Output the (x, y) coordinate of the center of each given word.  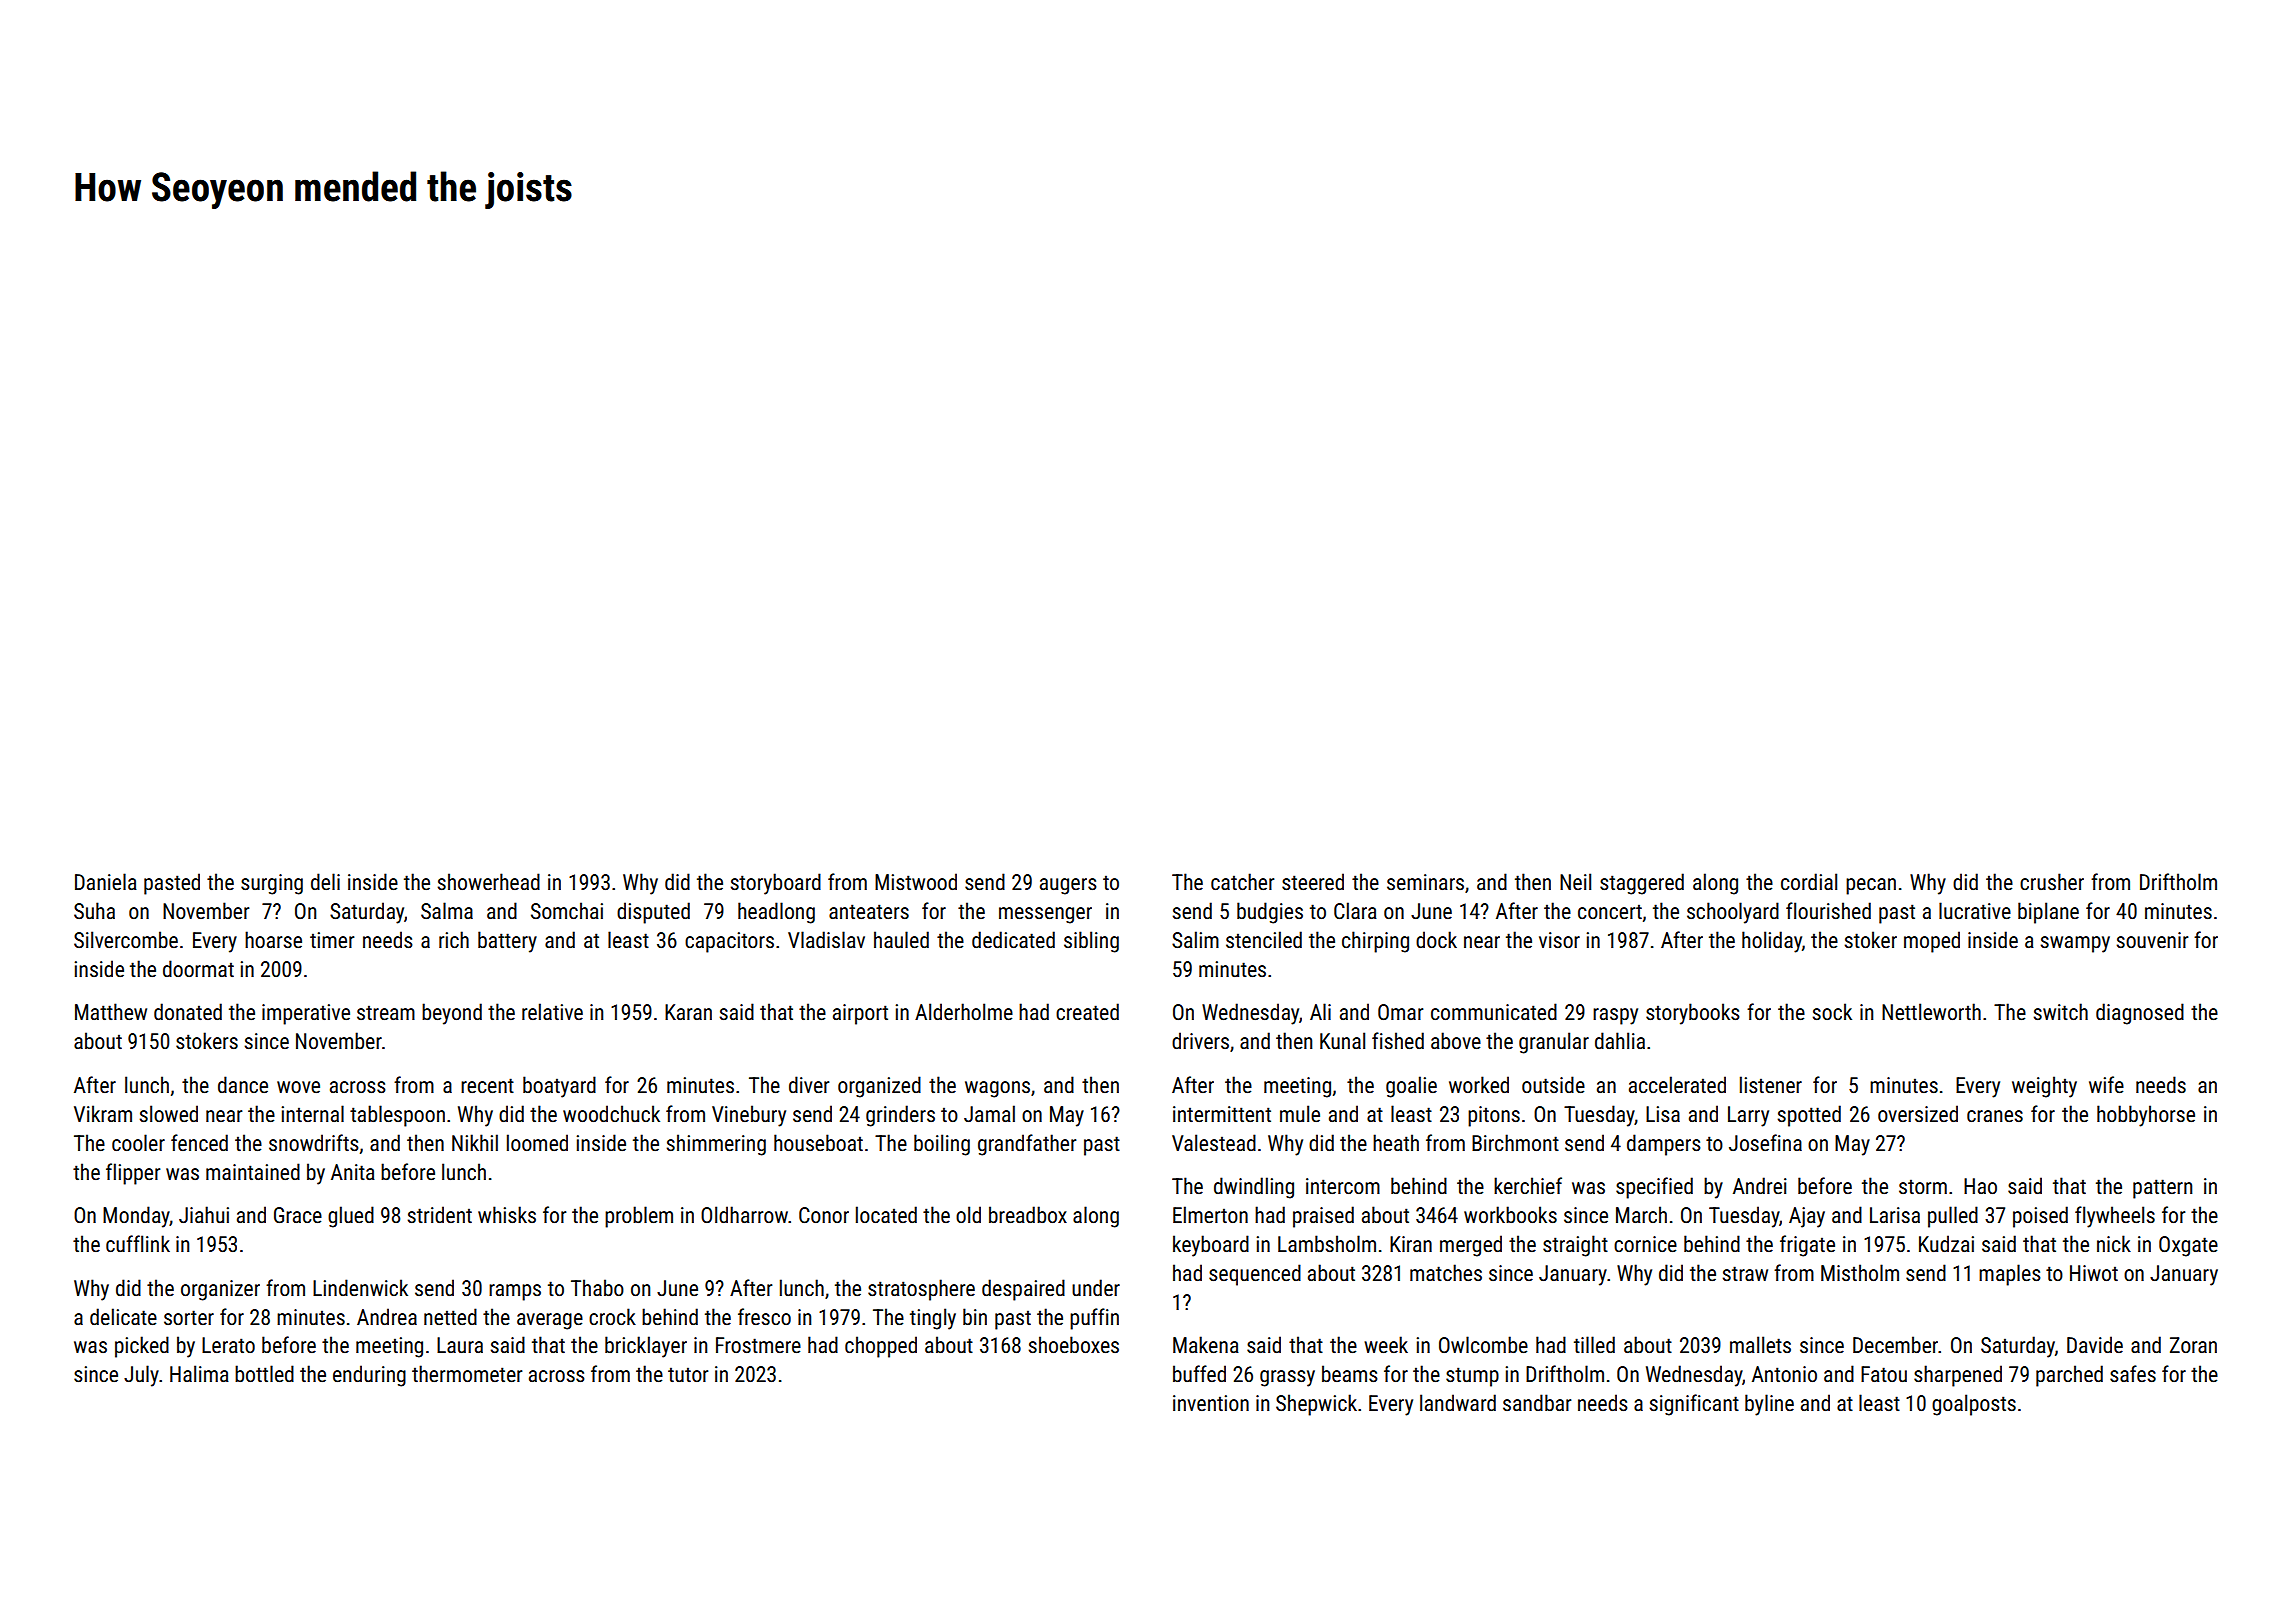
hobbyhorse (2146, 1116)
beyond (452, 1014)
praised (1323, 1217)
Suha (94, 911)
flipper (133, 1174)
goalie (1411, 1087)
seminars (1425, 882)
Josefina (1765, 1143)
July (141, 1376)
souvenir (2153, 940)
